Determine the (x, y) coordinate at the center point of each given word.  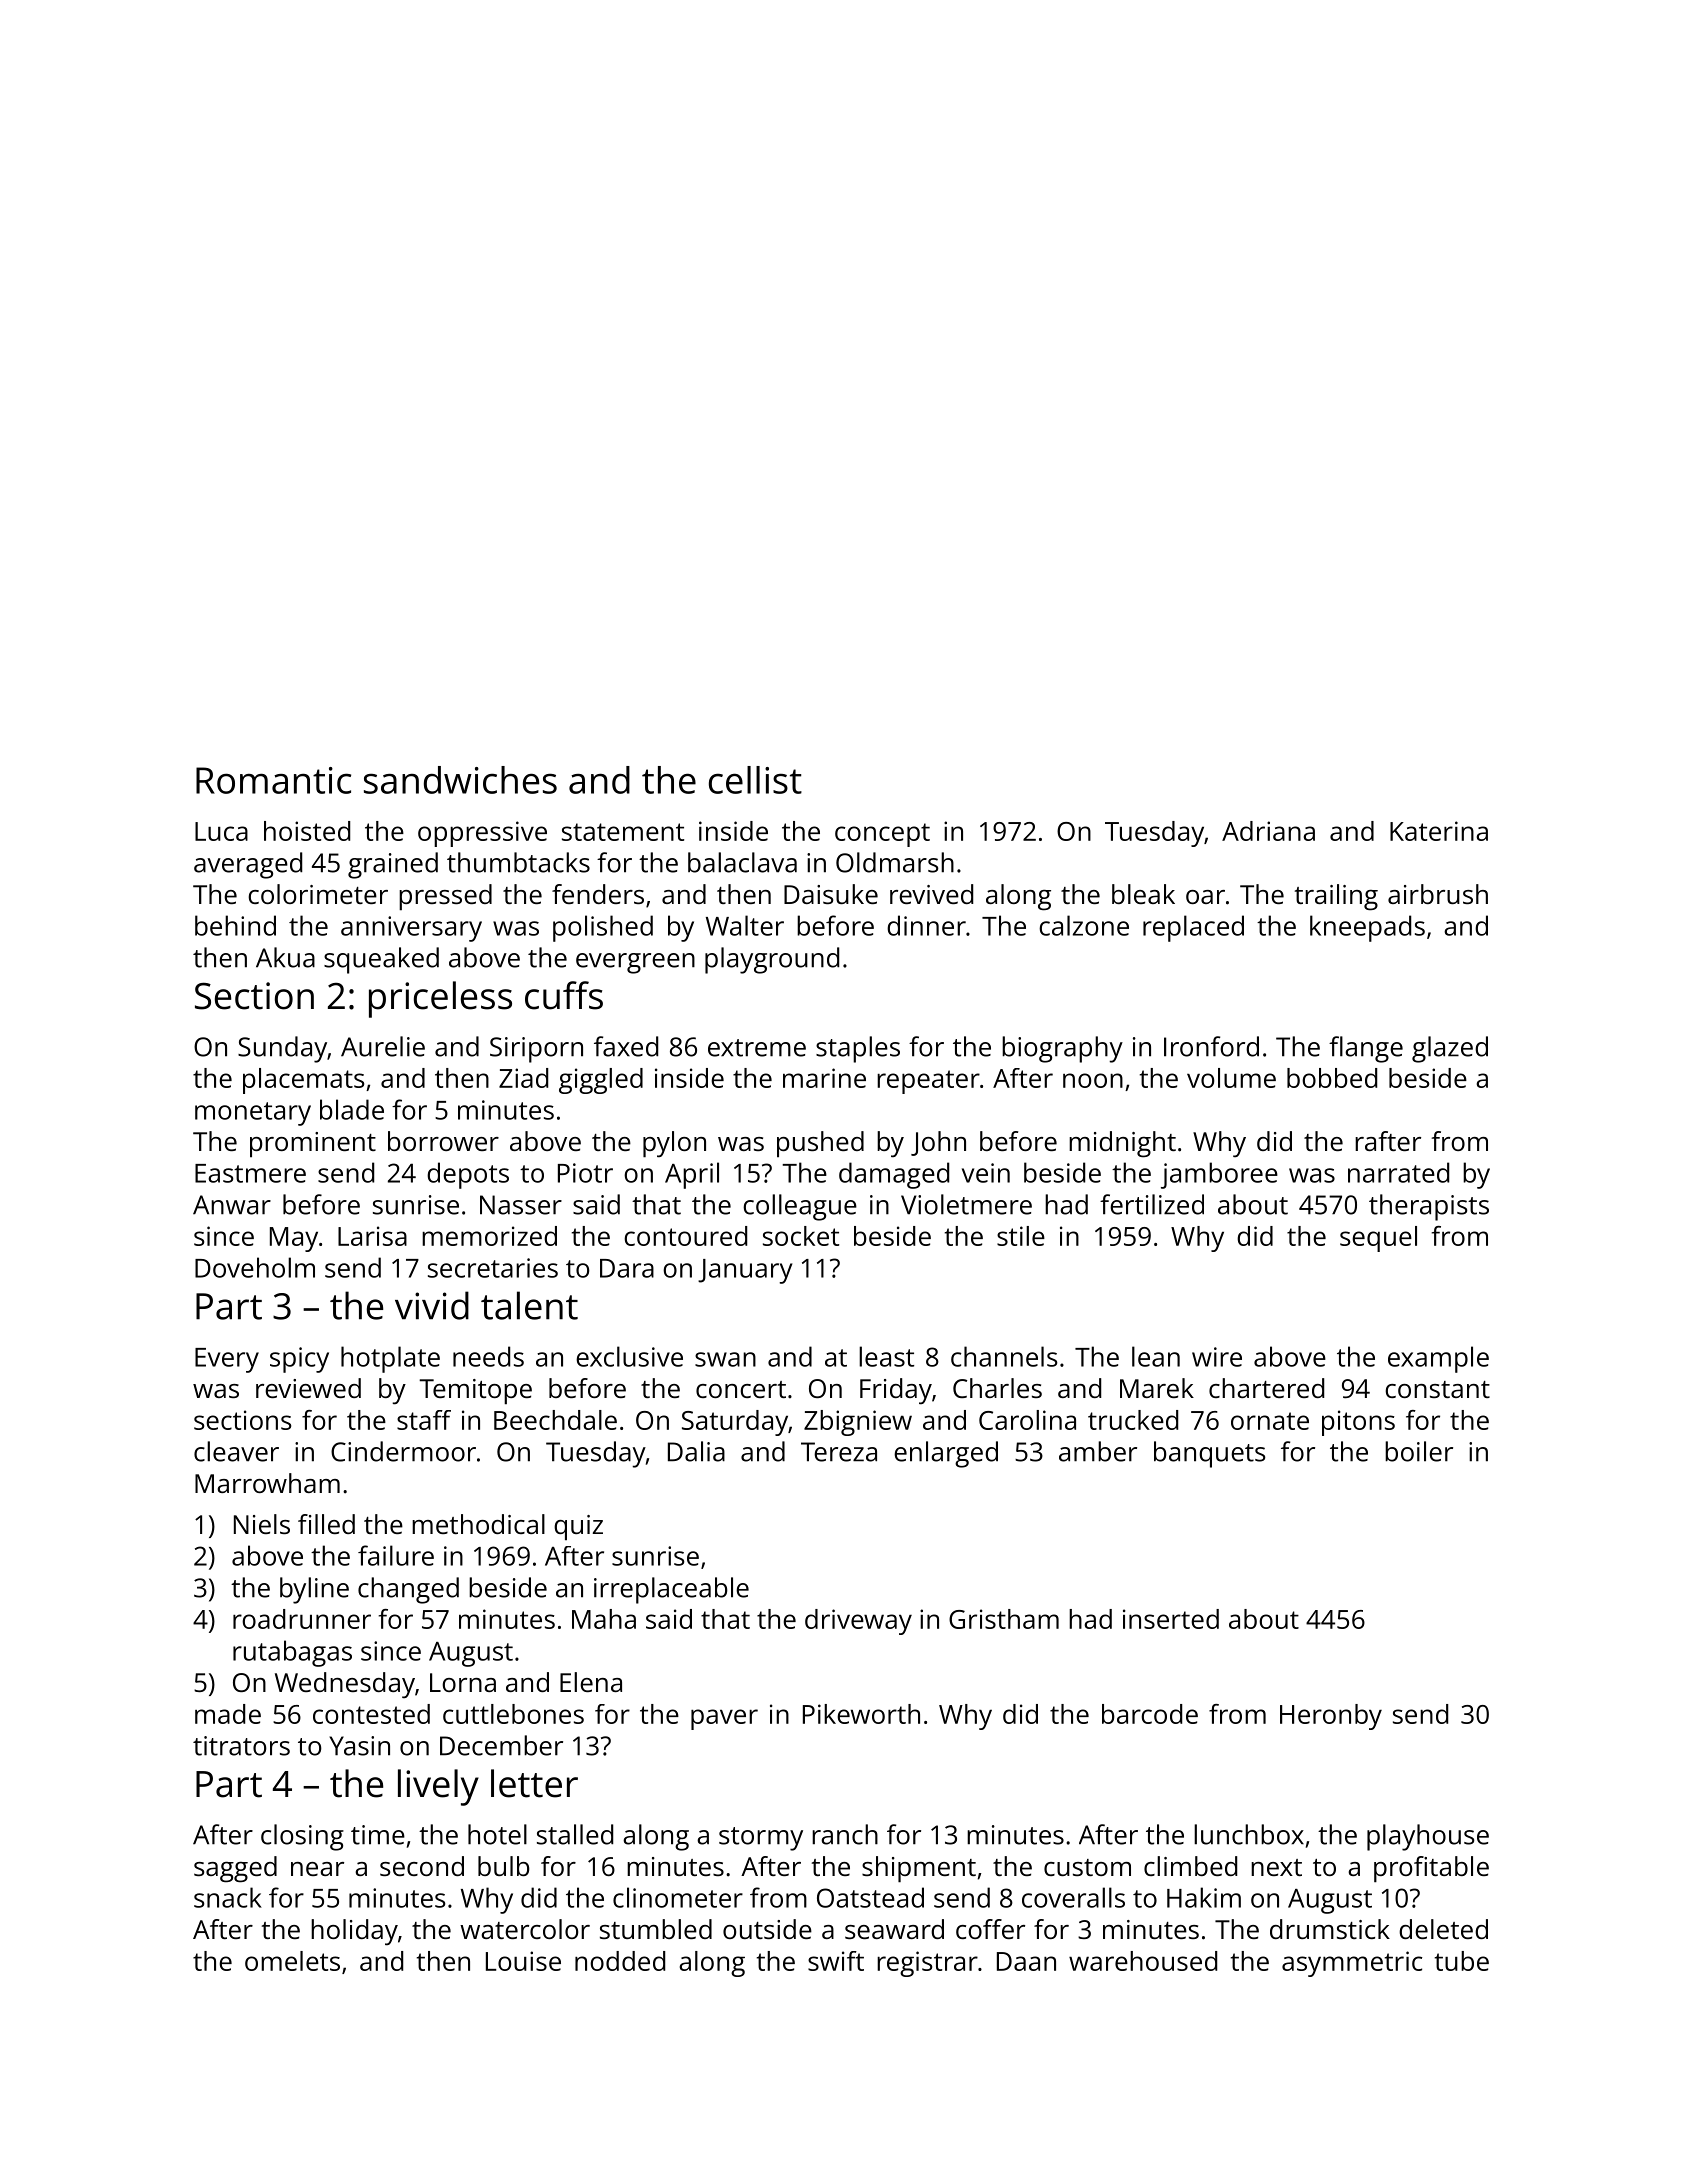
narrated (1398, 1172)
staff (424, 1420)
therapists (1429, 1207)
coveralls (1073, 1897)
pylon (674, 1144)
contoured (685, 1236)
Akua (285, 957)
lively (438, 1787)
